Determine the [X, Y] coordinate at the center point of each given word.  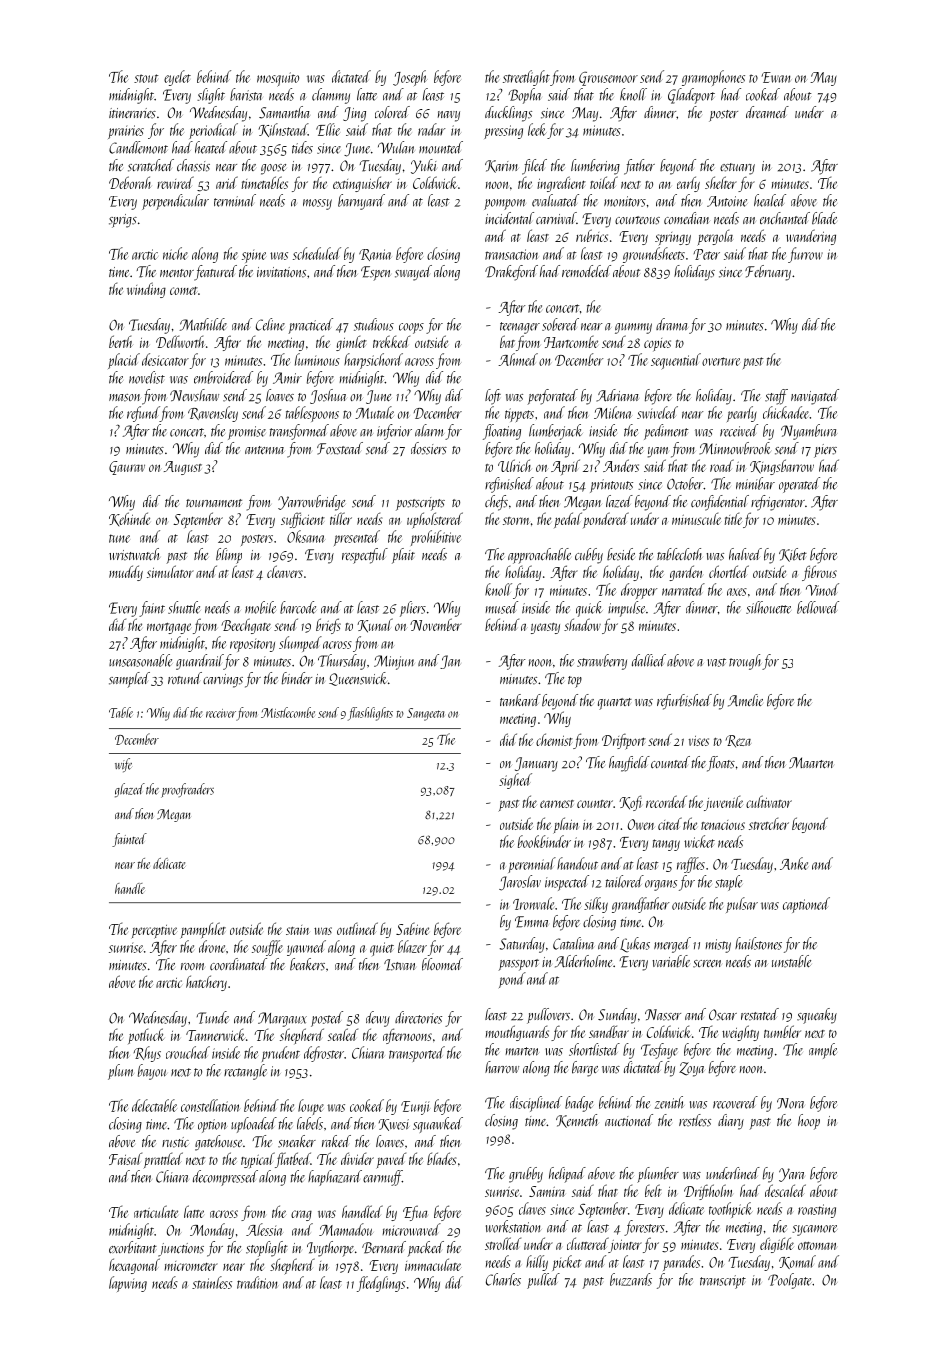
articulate [156, 1211]
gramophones [713, 78]
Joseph [410, 78]
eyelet [177, 78]
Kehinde [129, 519]
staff [776, 397]
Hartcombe [571, 342]
